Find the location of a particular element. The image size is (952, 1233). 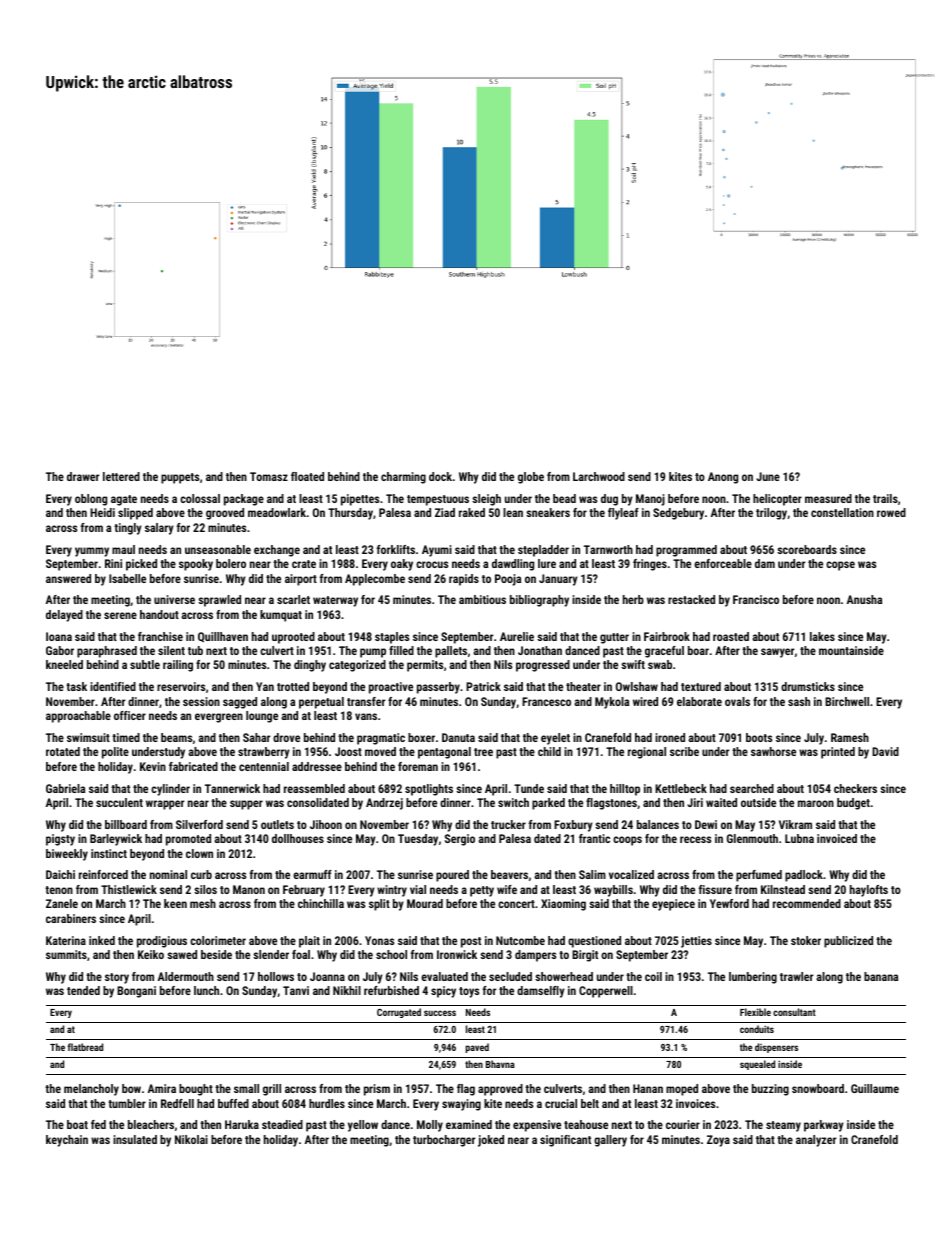

Nikolai is located at coordinates (191, 1139).
